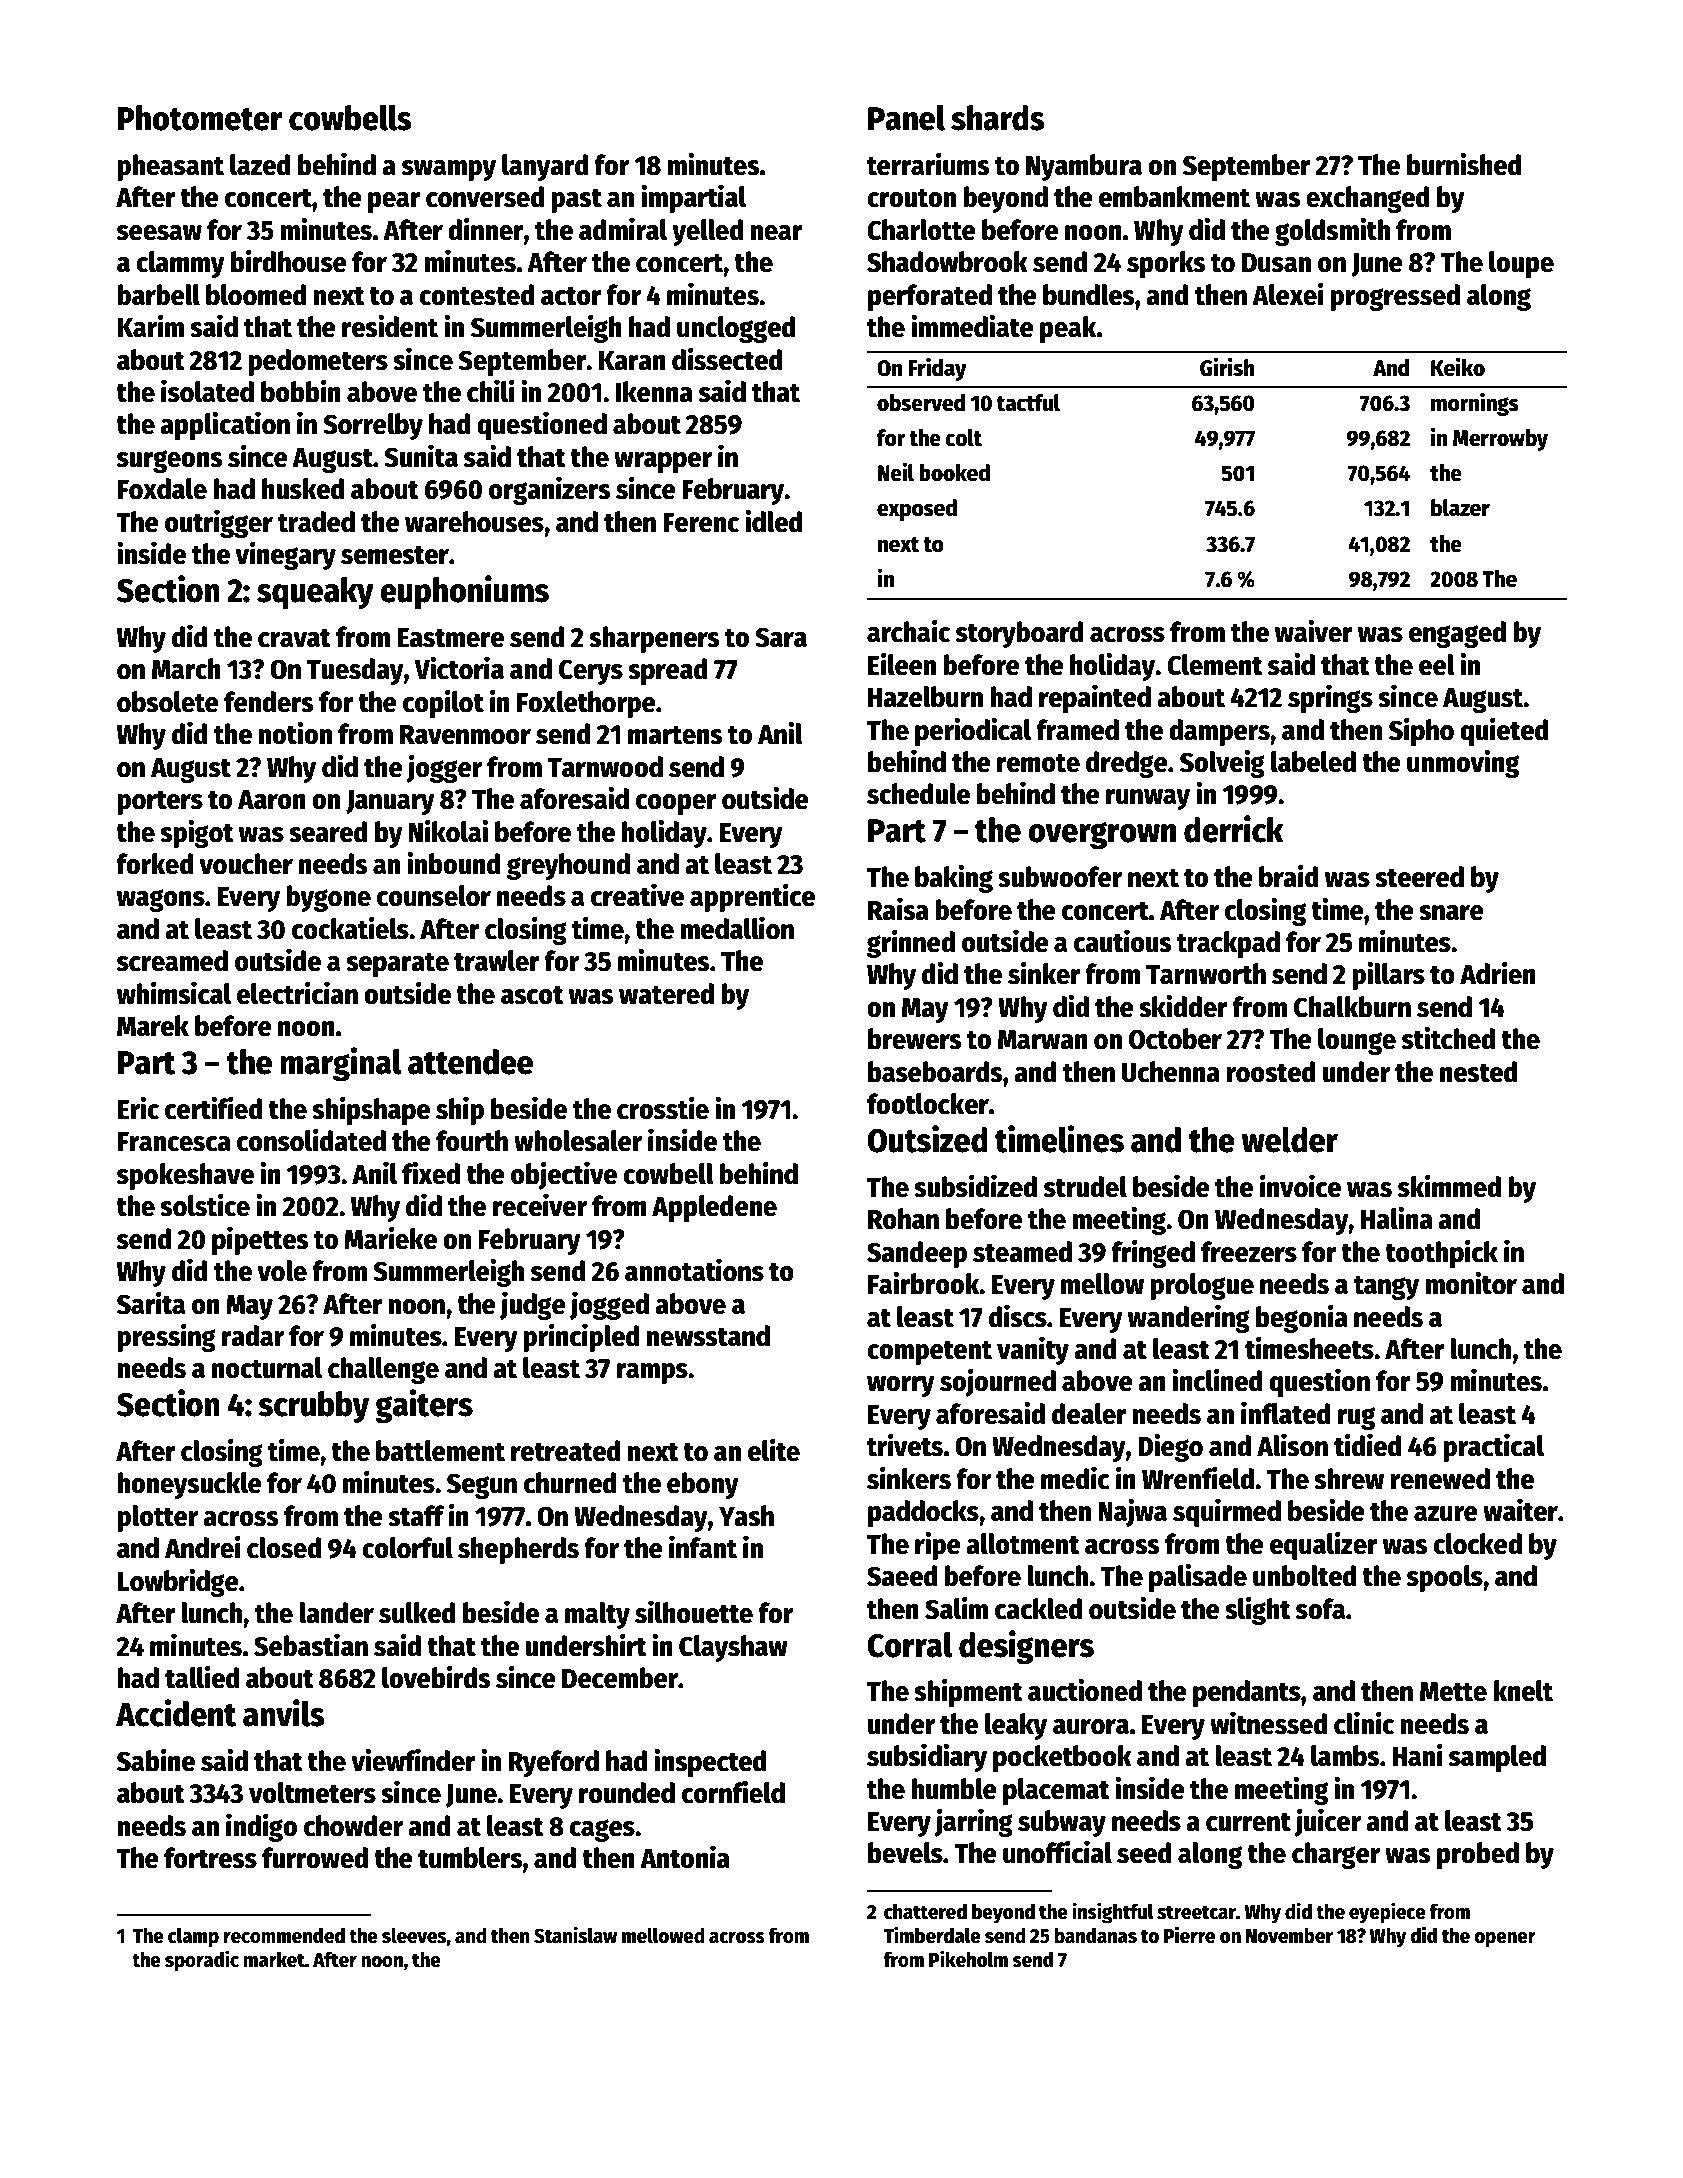  Describe the element at coordinates (200, 118) in the screenshot. I see `Photometer` at that location.
